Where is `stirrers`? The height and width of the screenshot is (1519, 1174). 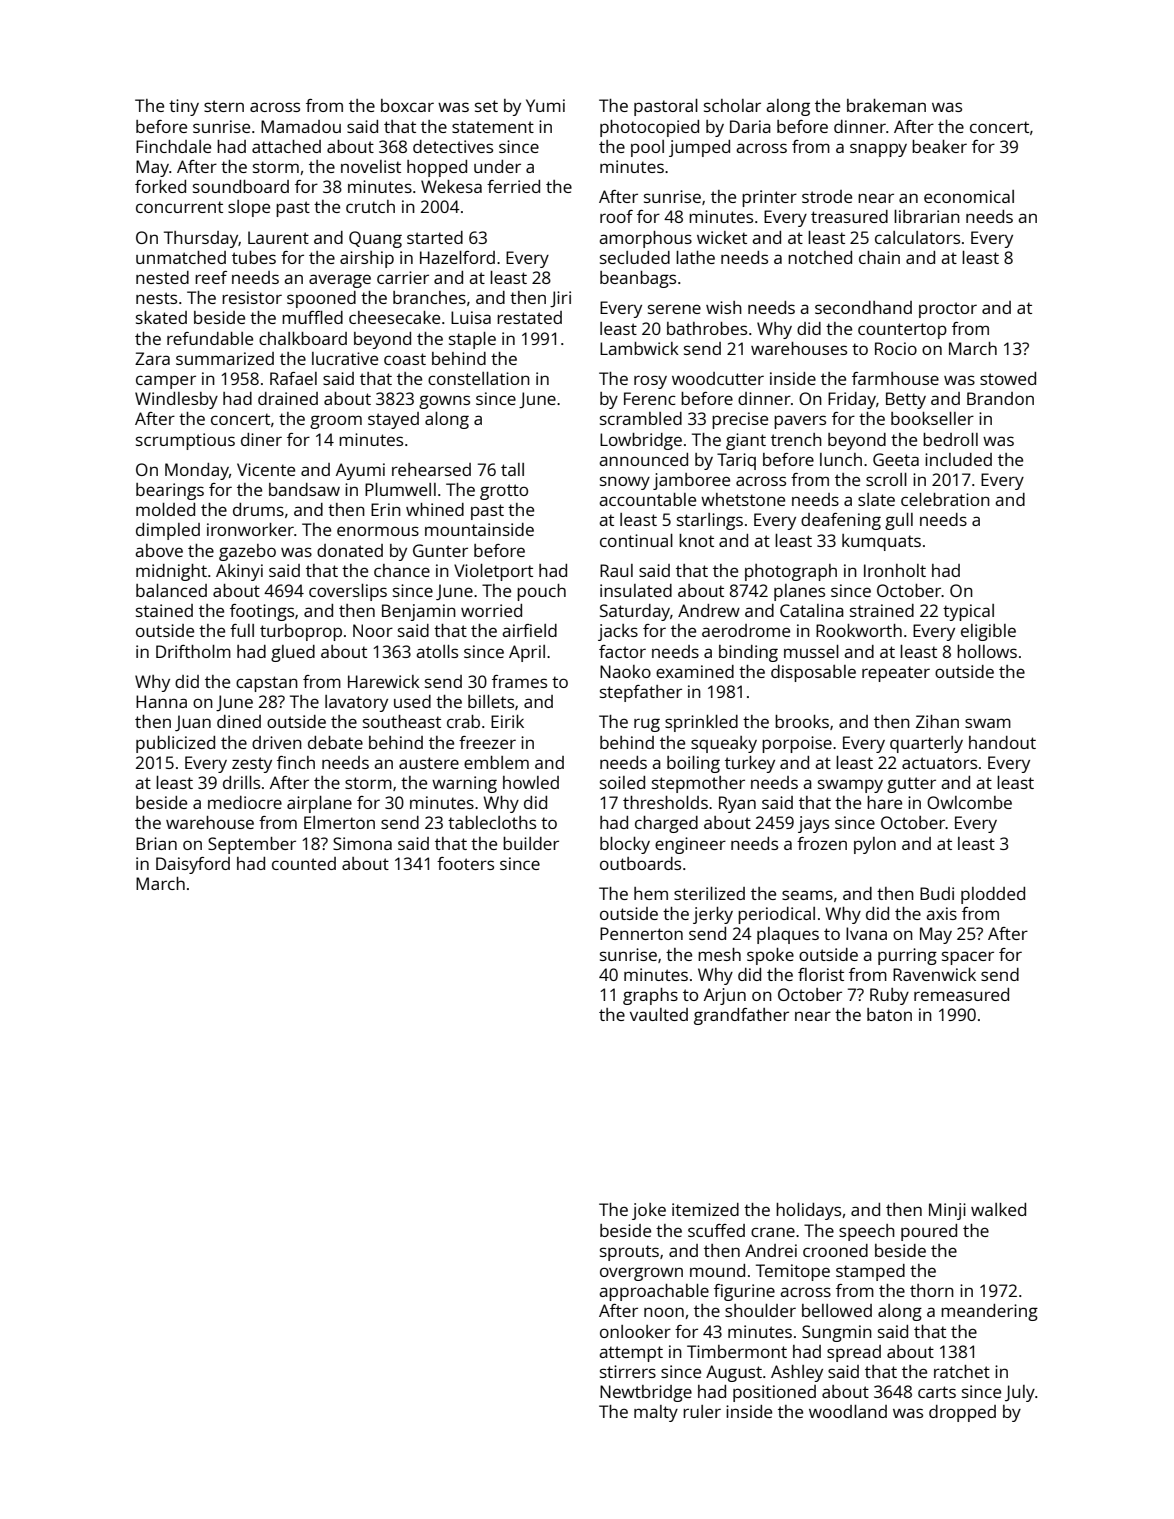 stirrers is located at coordinates (628, 1371).
